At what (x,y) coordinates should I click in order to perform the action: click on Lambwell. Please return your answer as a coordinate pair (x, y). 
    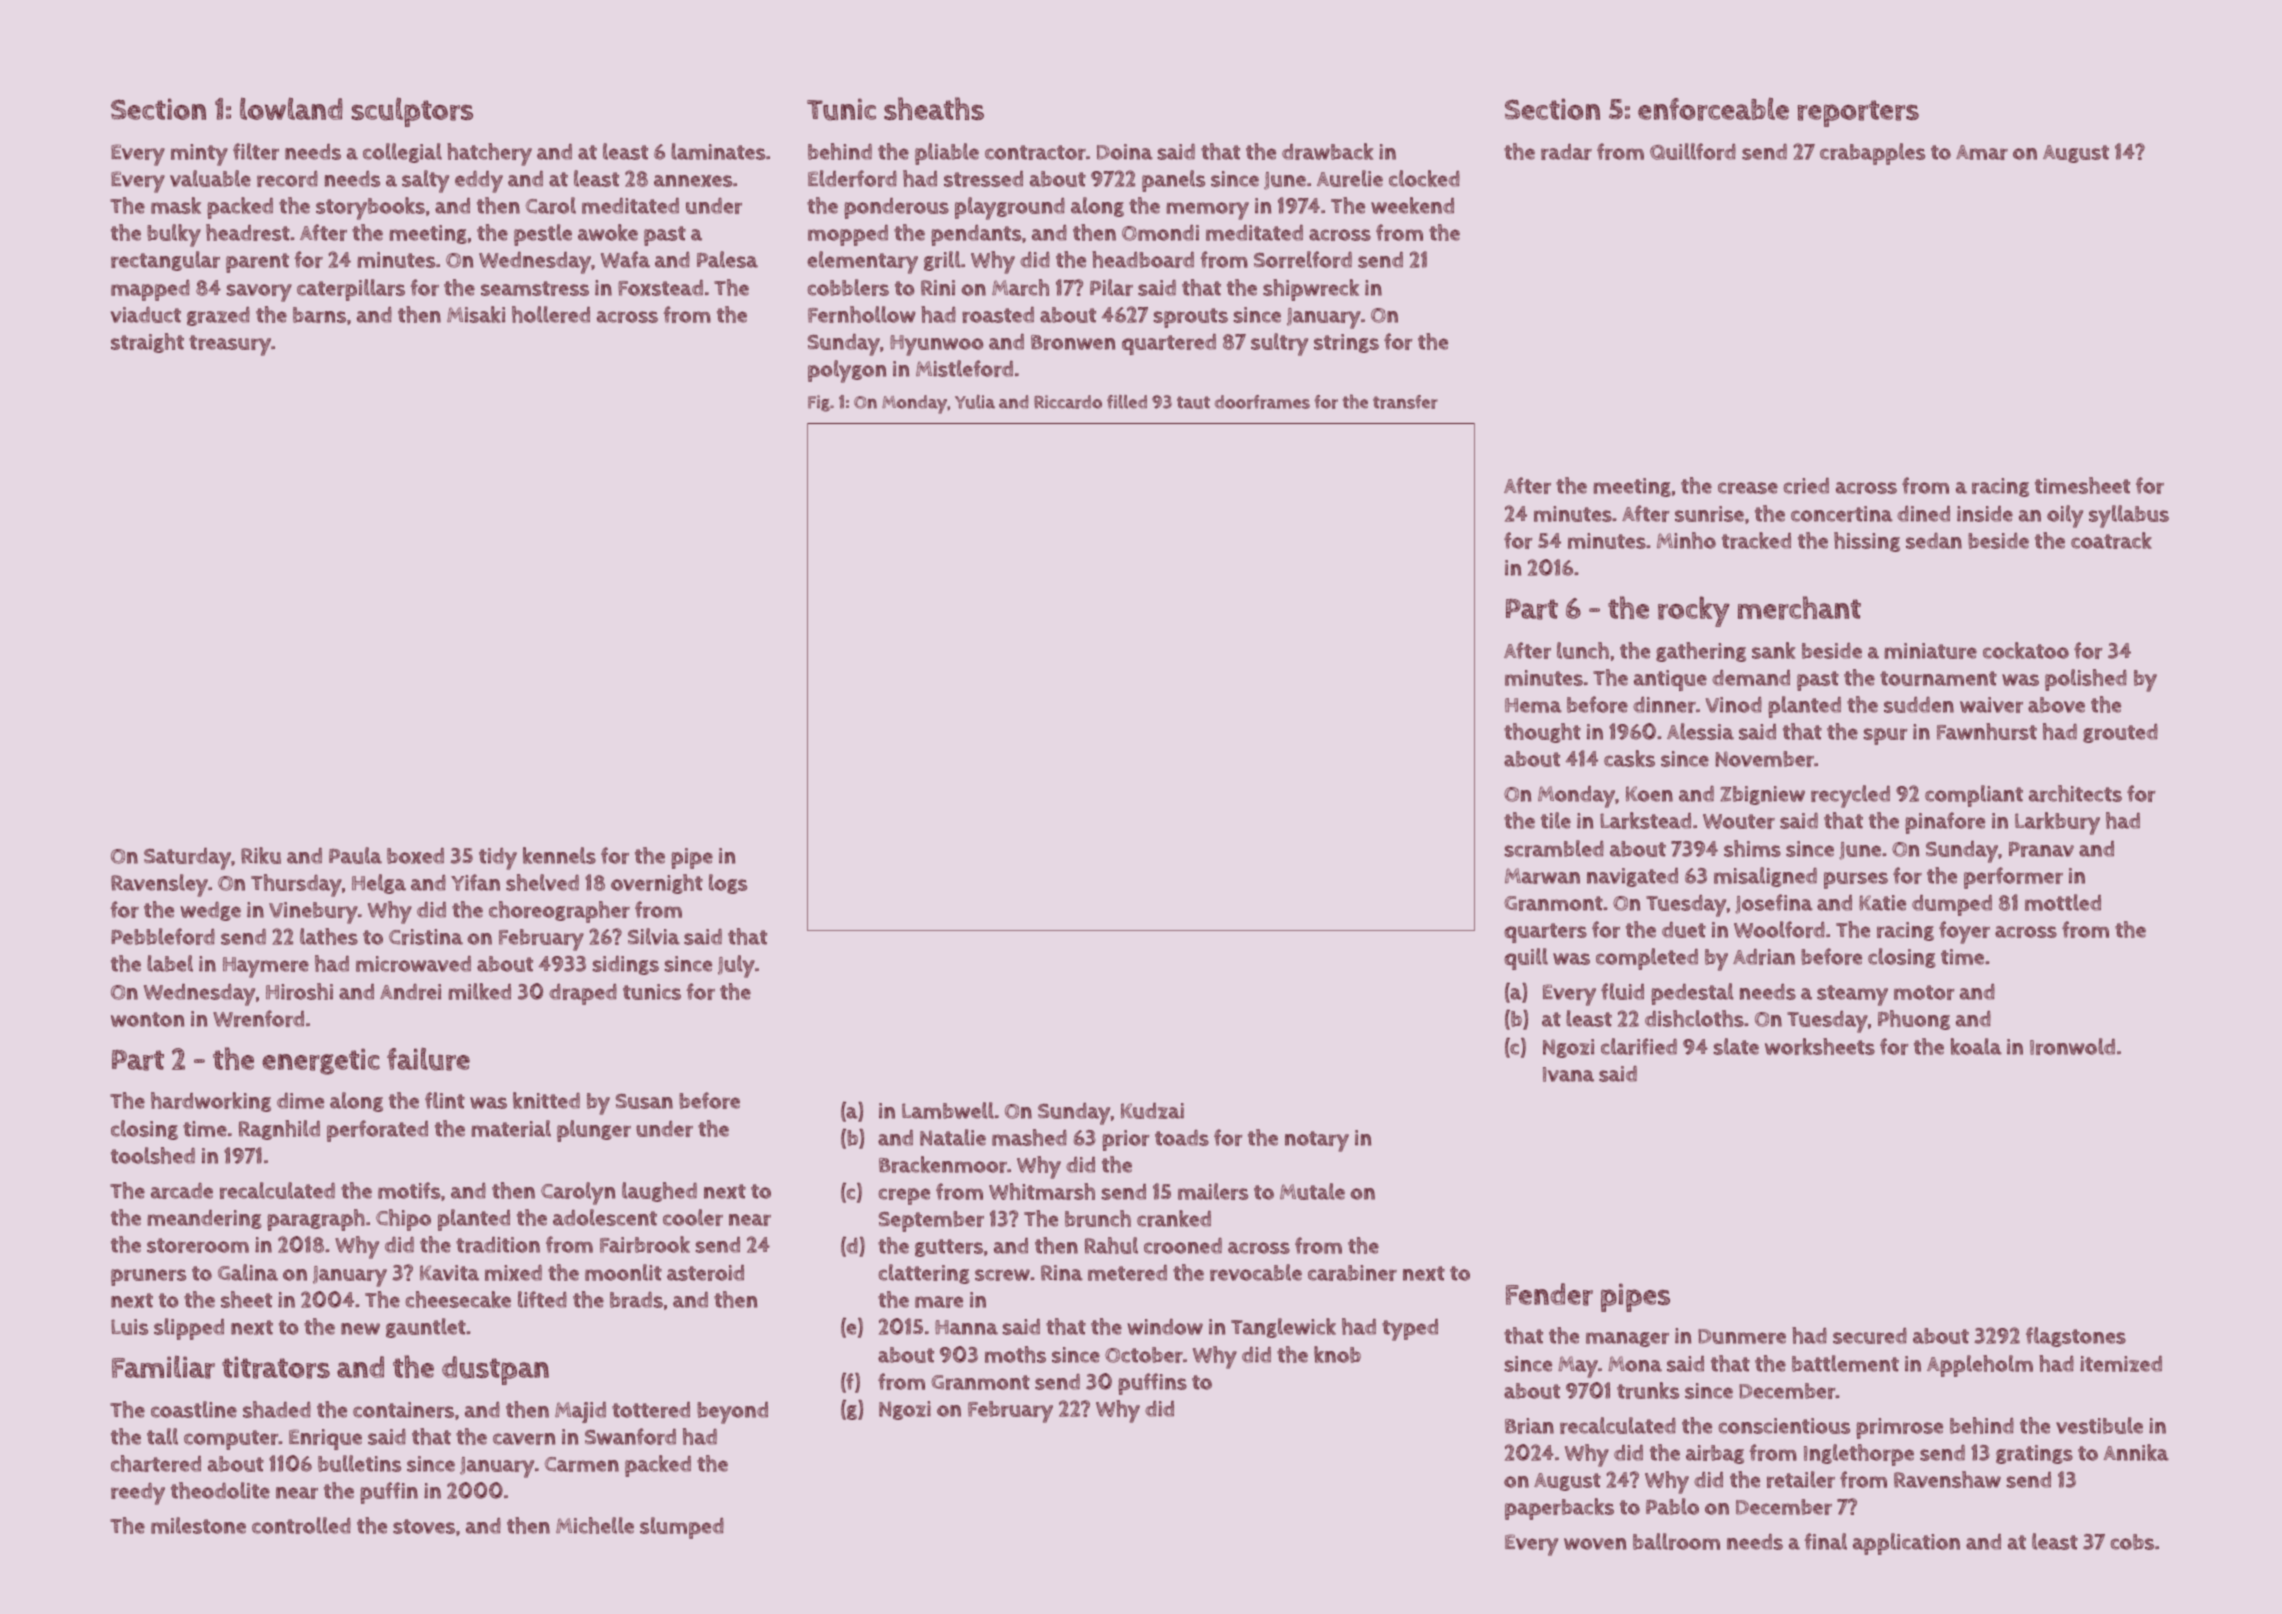
    Looking at the image, I should click on (948, 1110).
